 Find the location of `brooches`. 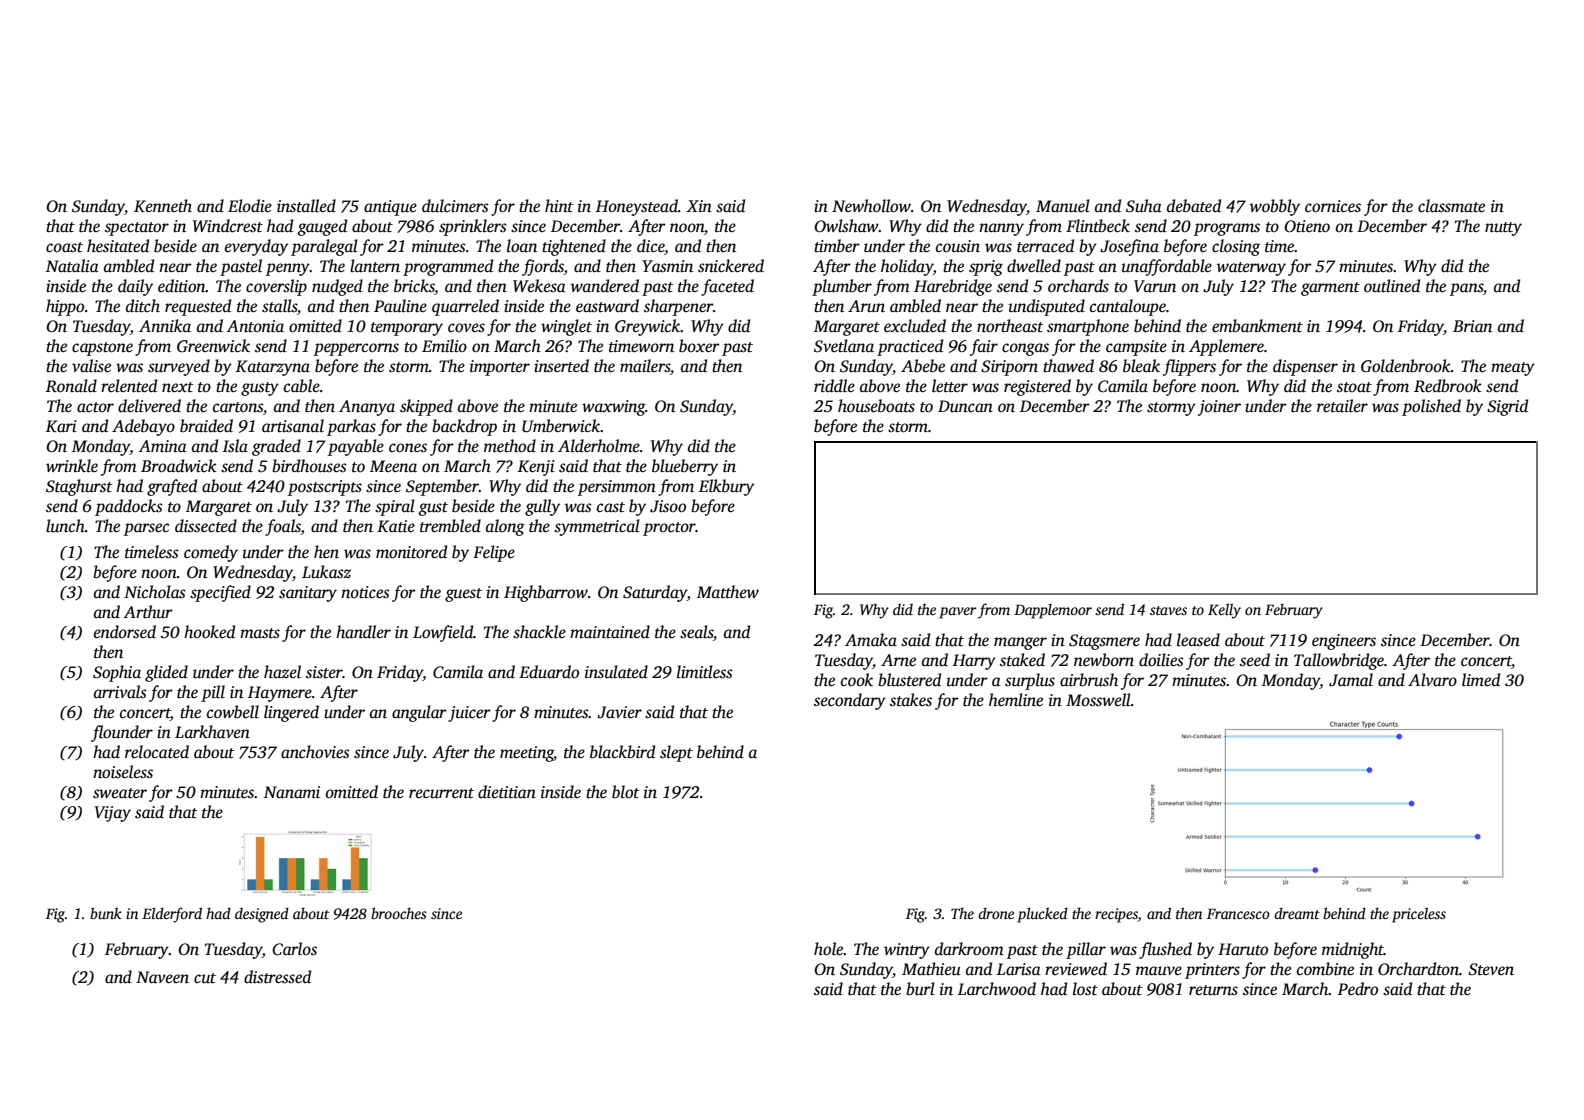

brooches is located at coordinates (399, 913).
